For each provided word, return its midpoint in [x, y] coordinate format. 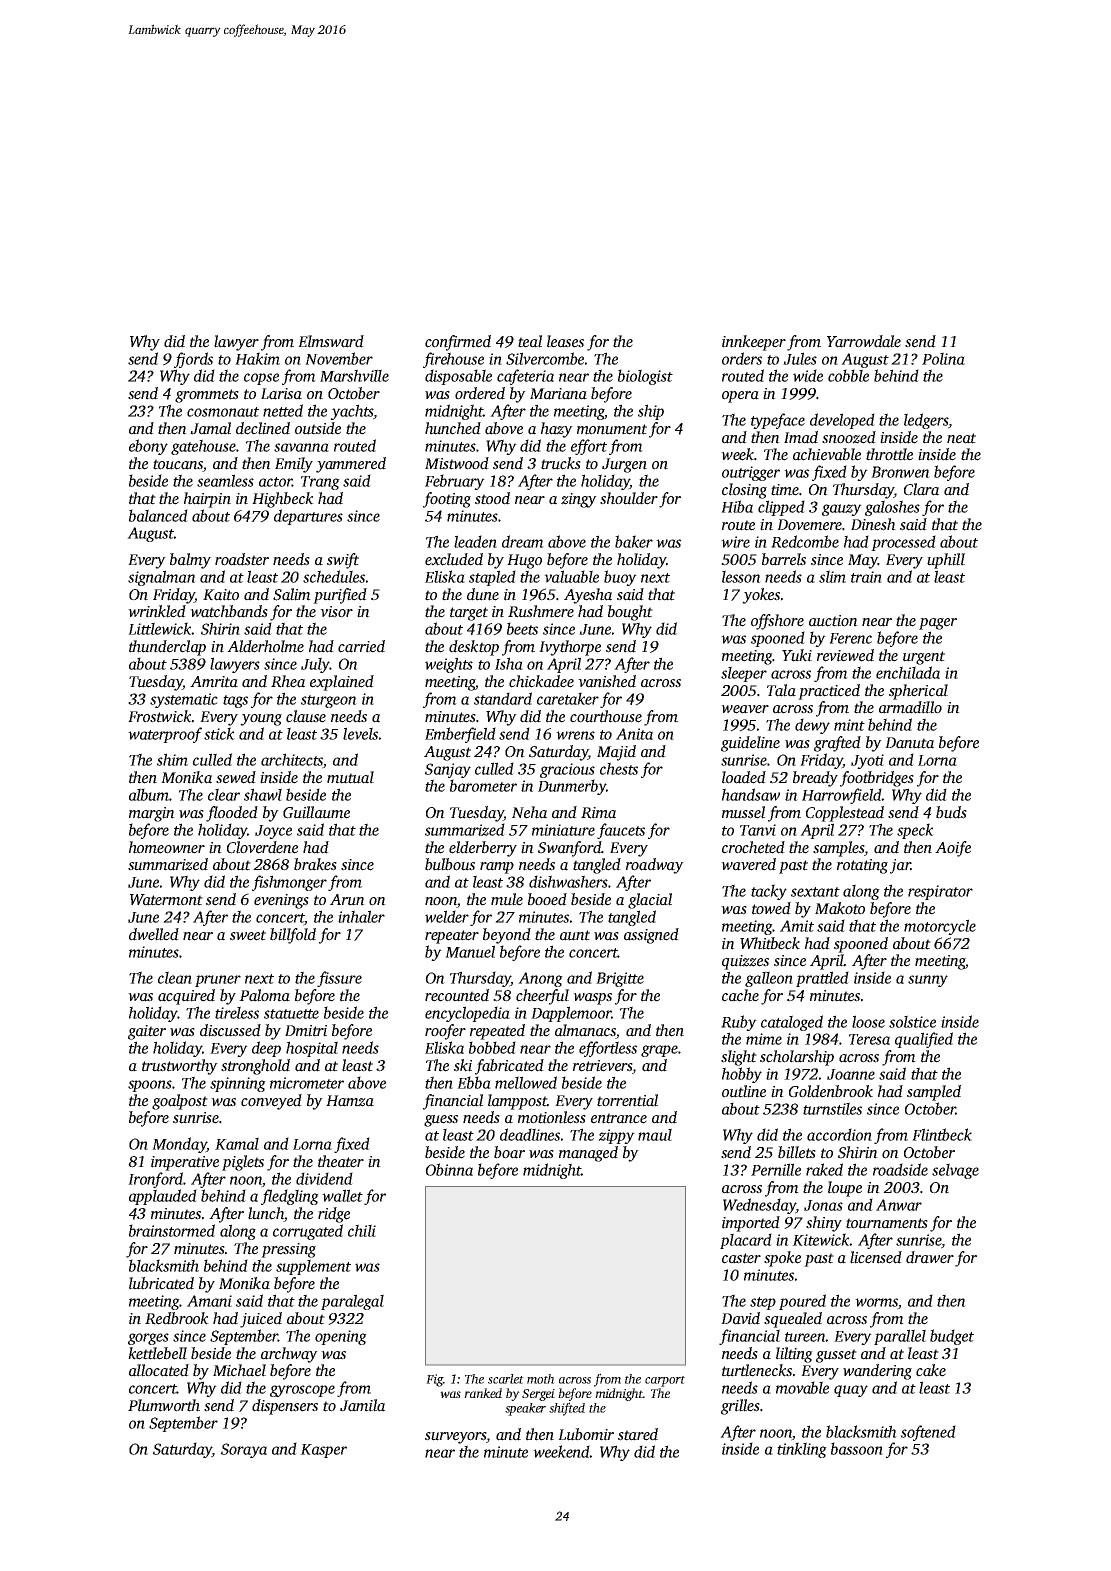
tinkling [802, 1450]
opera [740, 397]
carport [665, 1381]
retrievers [602, 1066]
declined [263, 428]
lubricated [161, 1283]
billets [797, 1152]
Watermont [166, 900]
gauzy [842, 510]
